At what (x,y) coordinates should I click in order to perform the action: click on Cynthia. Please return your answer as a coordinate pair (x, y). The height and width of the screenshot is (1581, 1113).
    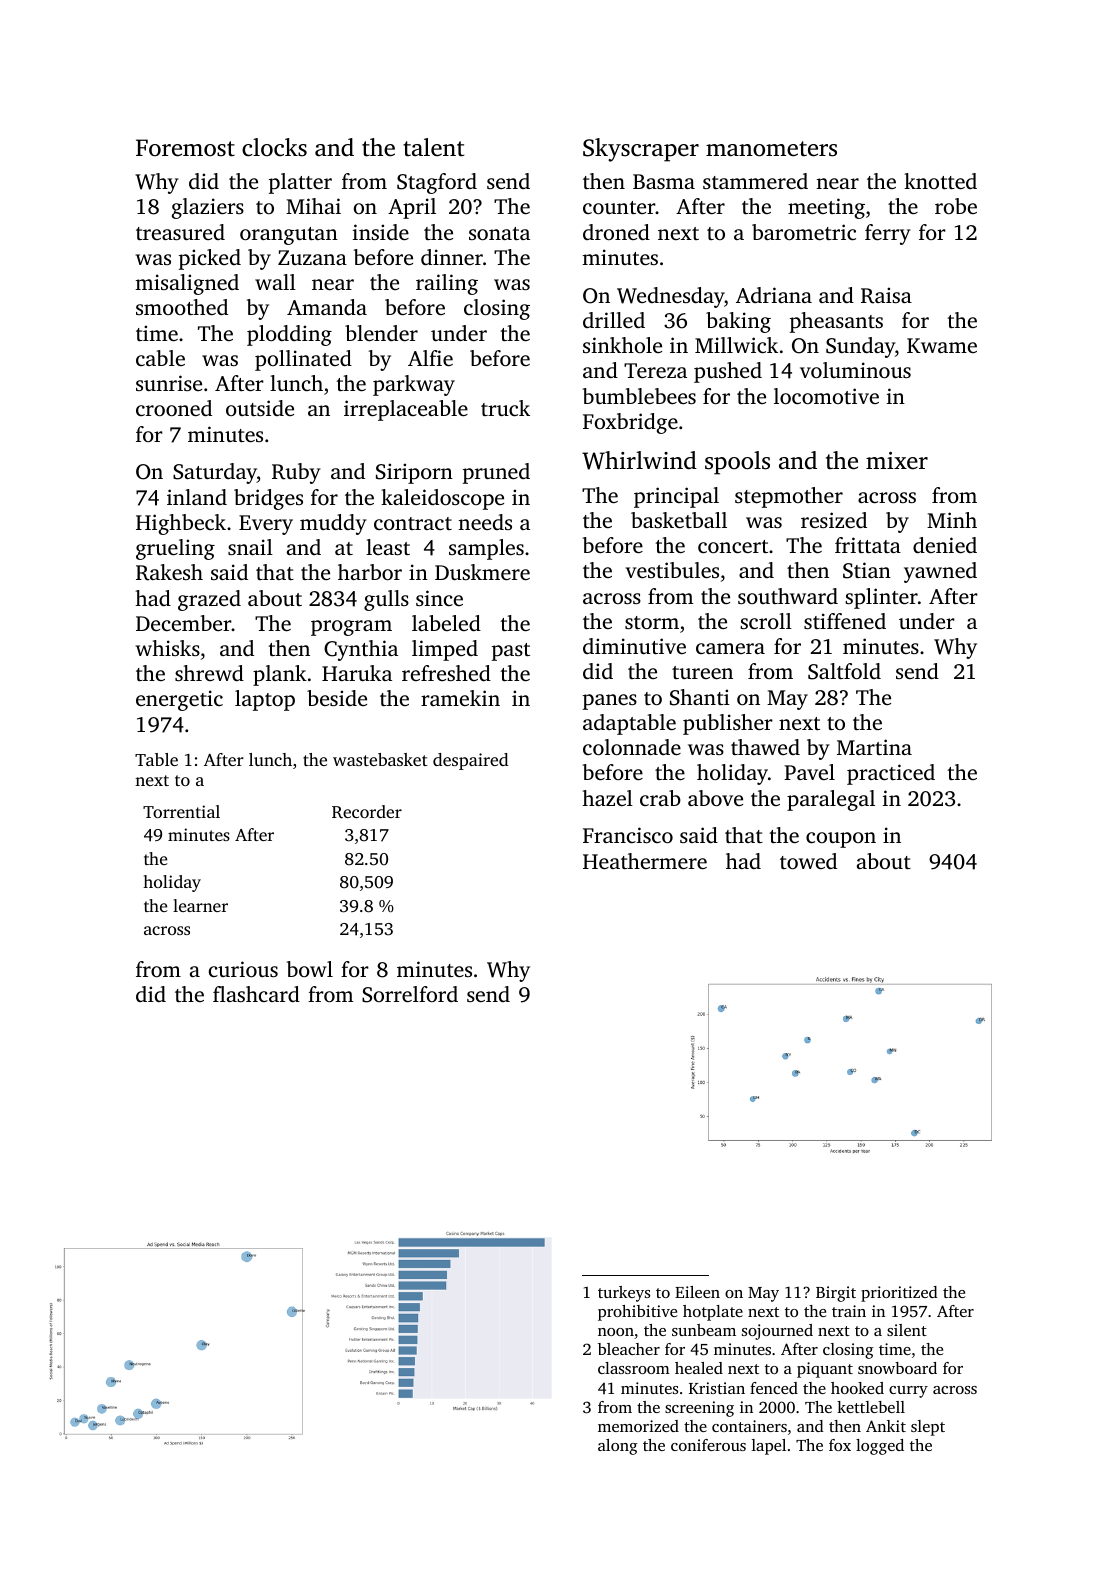
    Looking at the image, I should click on (361, 650).
